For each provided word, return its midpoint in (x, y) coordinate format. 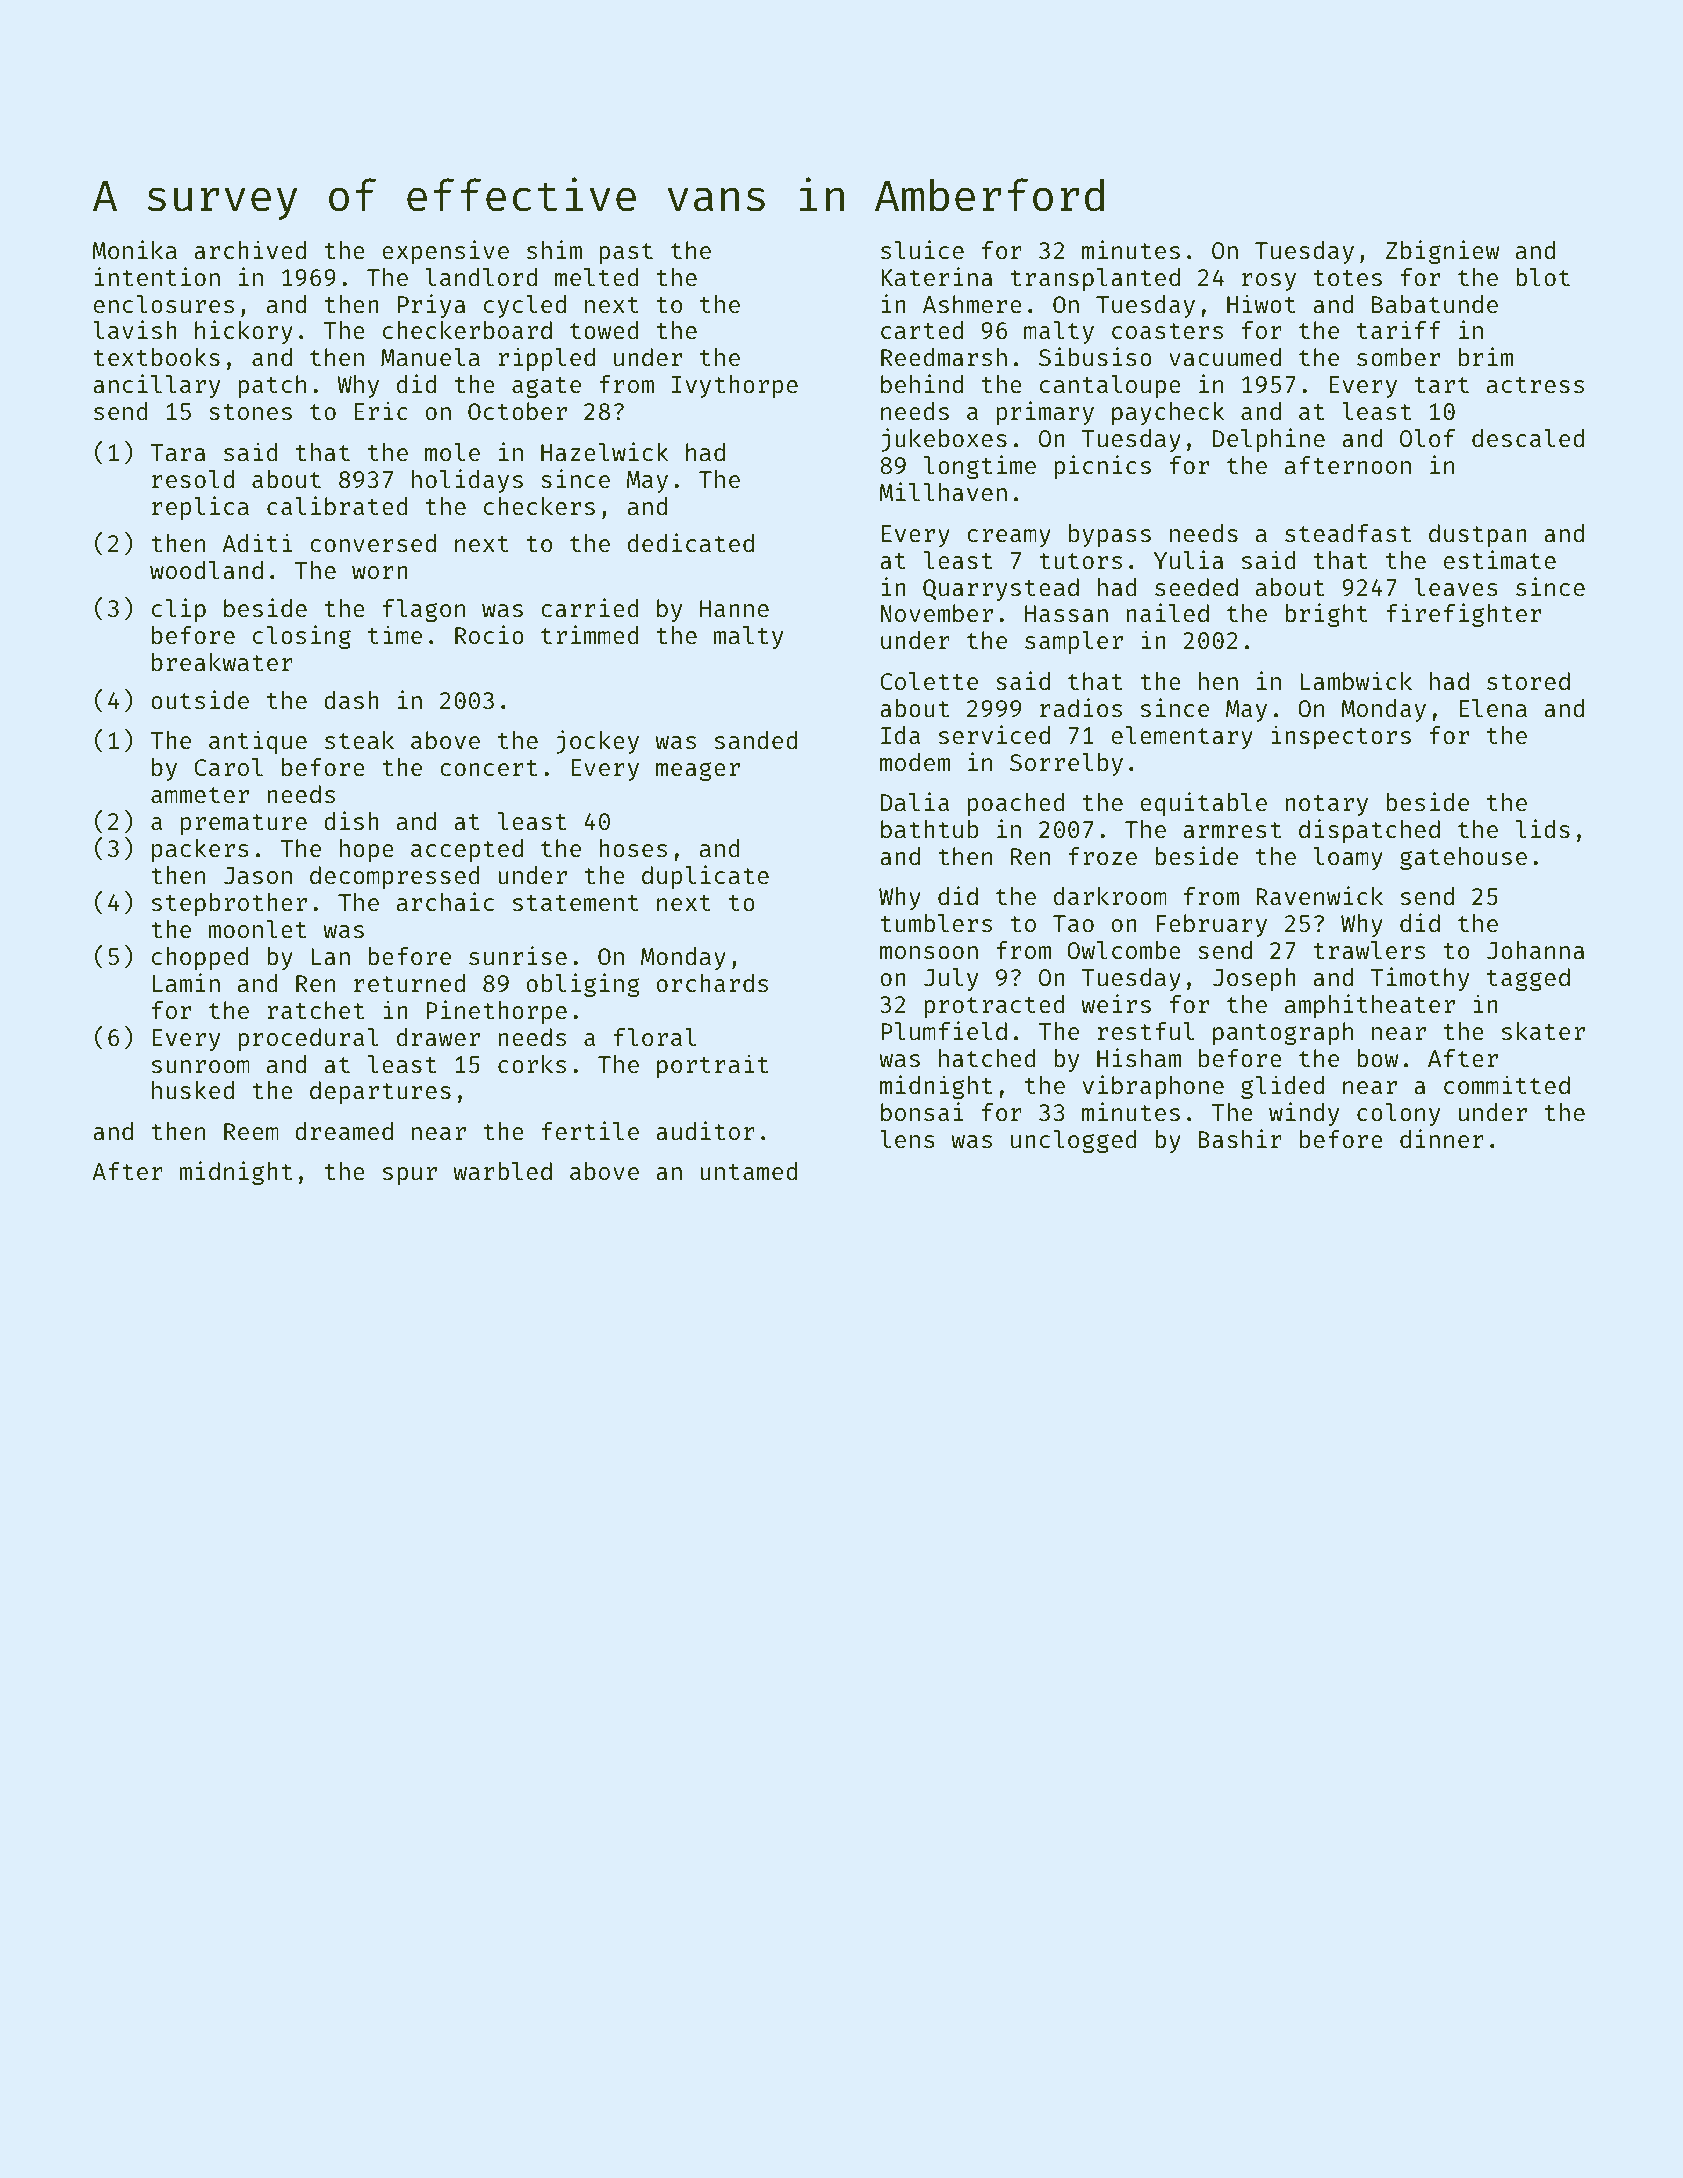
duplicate (705, 877)
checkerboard (467, 330)
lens (907, 1139)
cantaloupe (1110, 386)
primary (1045, 413)
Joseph (1254, 979)
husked (193, 1090)
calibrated (337, 505)
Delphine (1269, 440)
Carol (228, 767)
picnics (1102, 467)
